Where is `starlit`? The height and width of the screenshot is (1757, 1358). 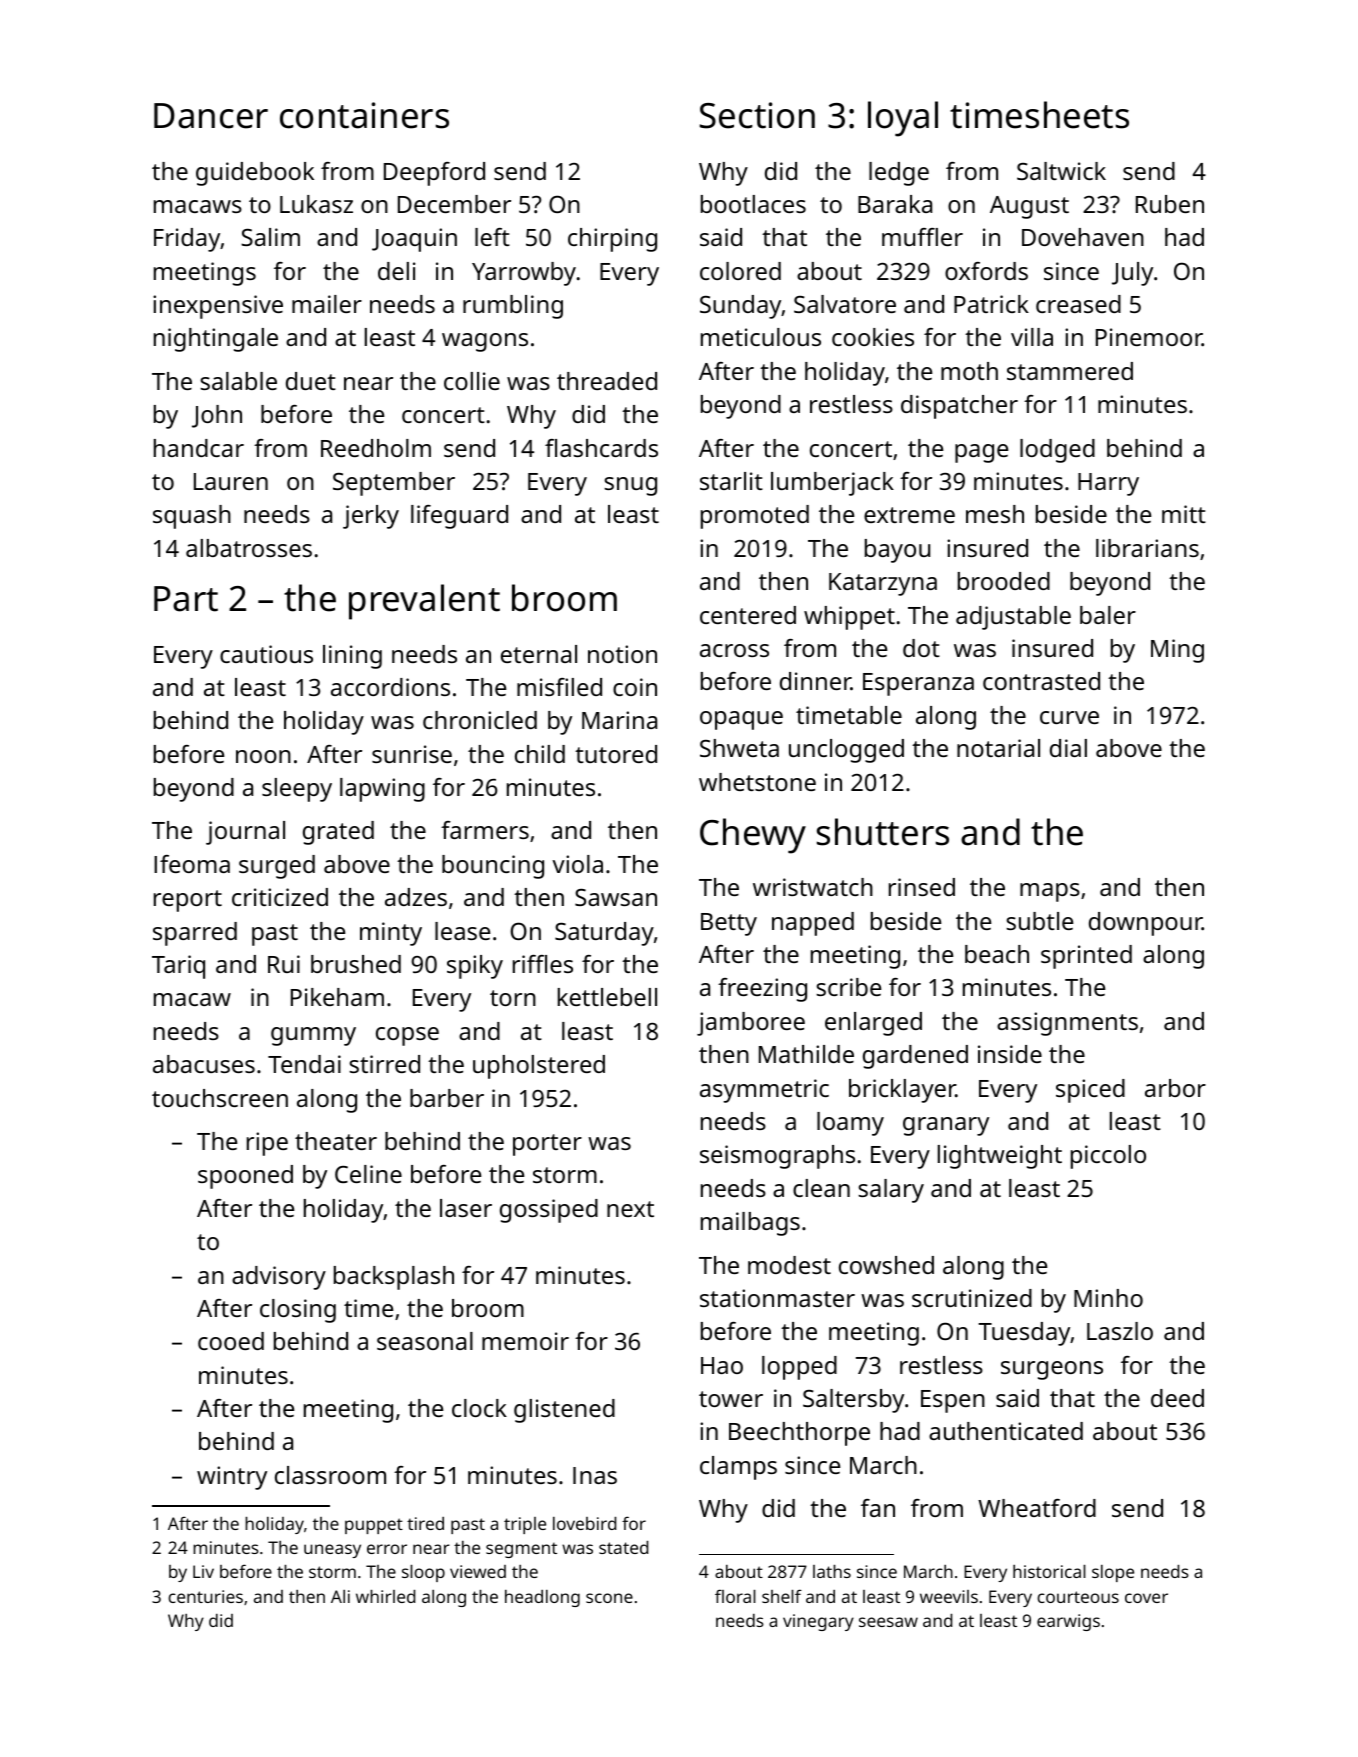 starlit is located at coordinates (731, 481).
